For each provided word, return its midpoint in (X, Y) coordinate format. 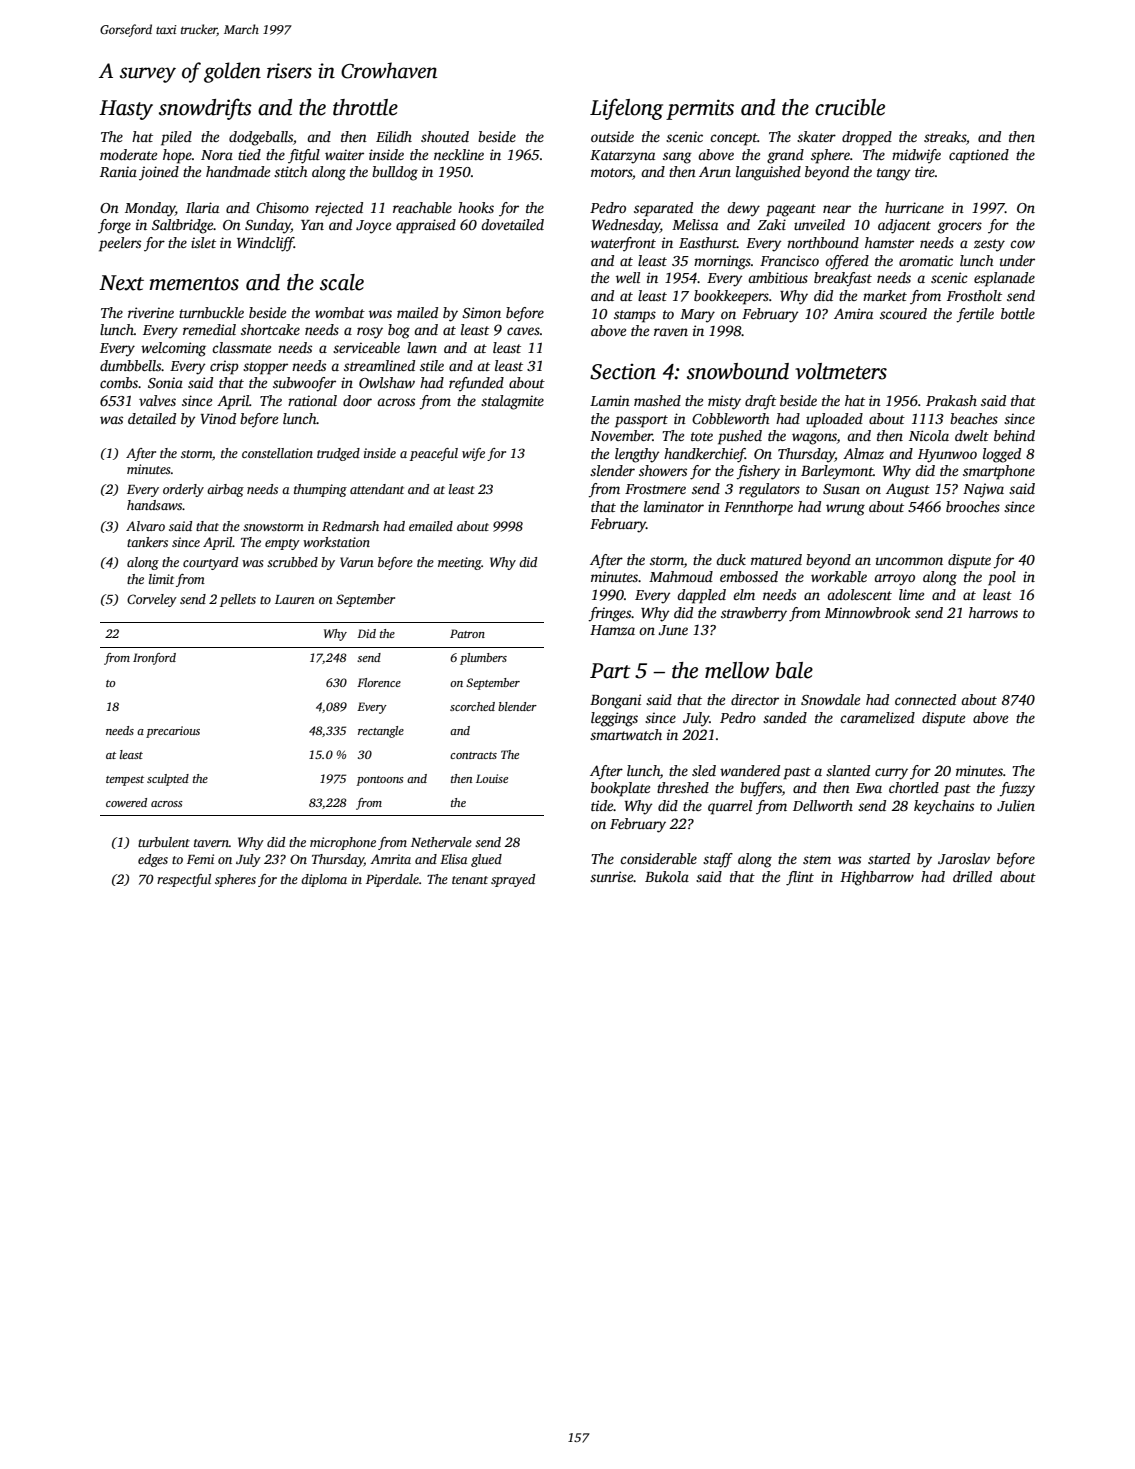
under (1017, 260)
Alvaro (145, 526)
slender (612, 470)
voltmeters (841, 371)
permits (700, 109)
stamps (635, 316)
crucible (850, 107)
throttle (365, 107)
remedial (209, 329)
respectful (184, 880)
